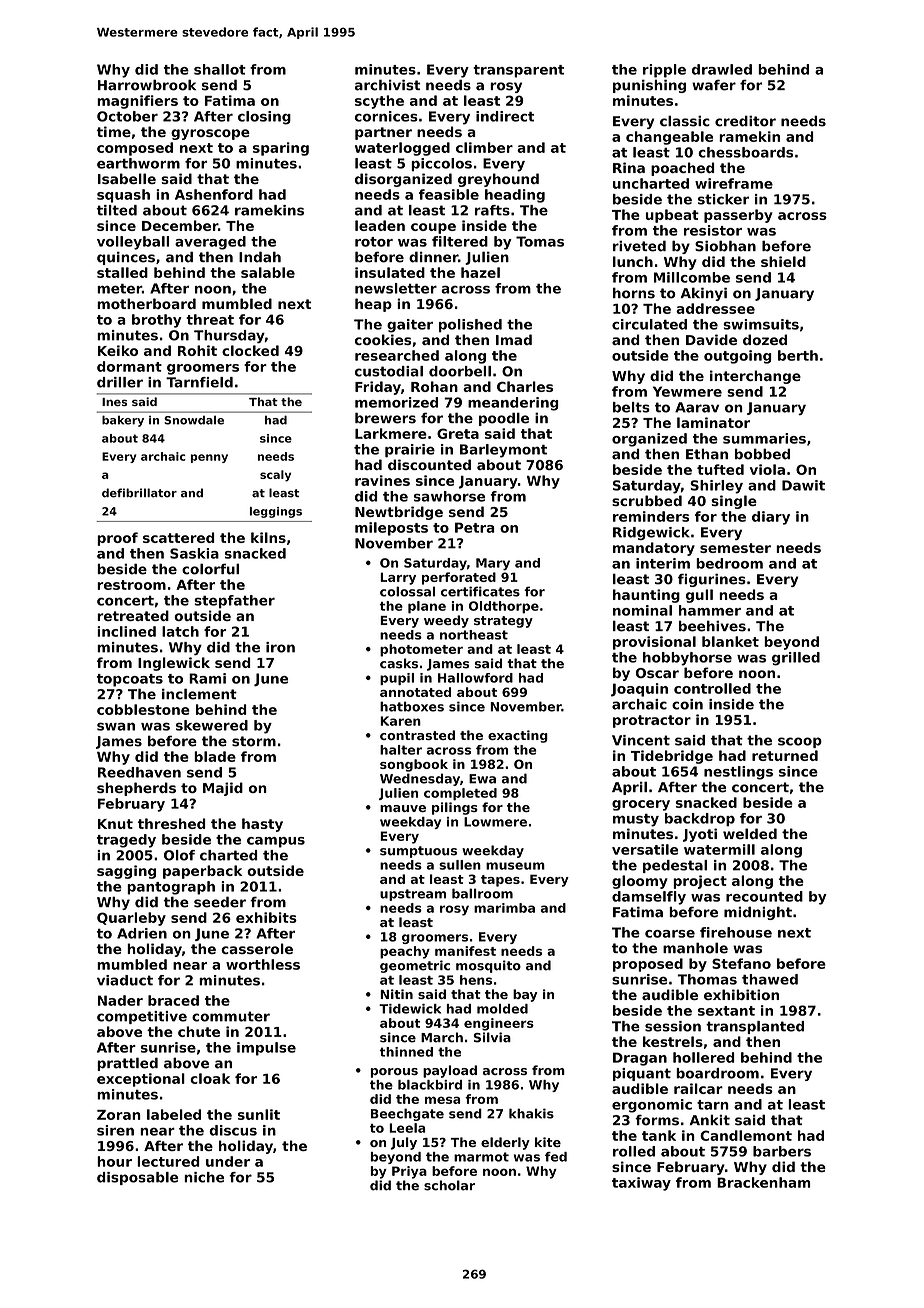  I want to click on welded, so click(750, 833).
